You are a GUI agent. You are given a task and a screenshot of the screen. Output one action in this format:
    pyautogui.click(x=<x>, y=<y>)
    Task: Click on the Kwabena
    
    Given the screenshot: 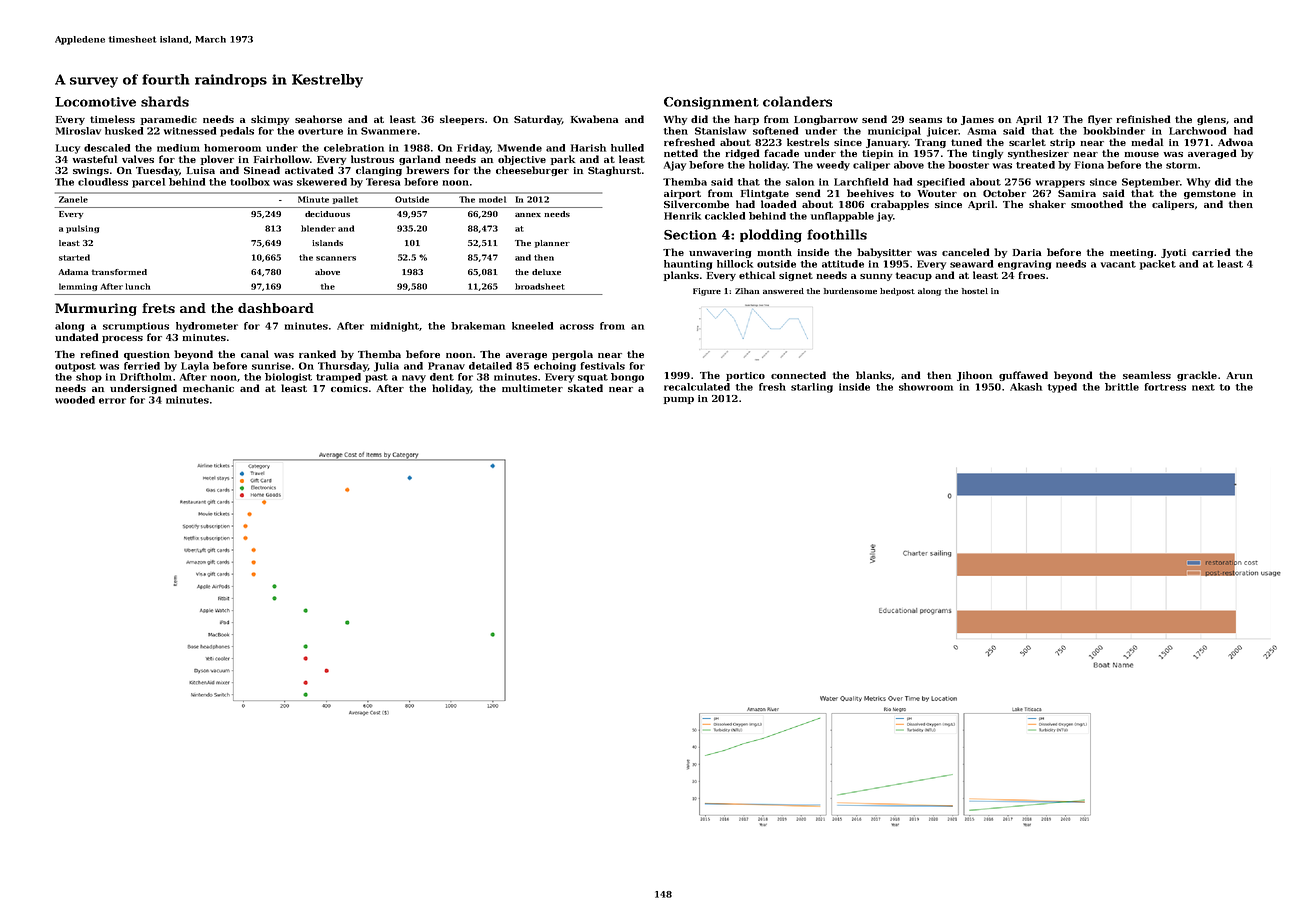 What is the action you would take?
    pyautogui.click(x=594, y=119)
